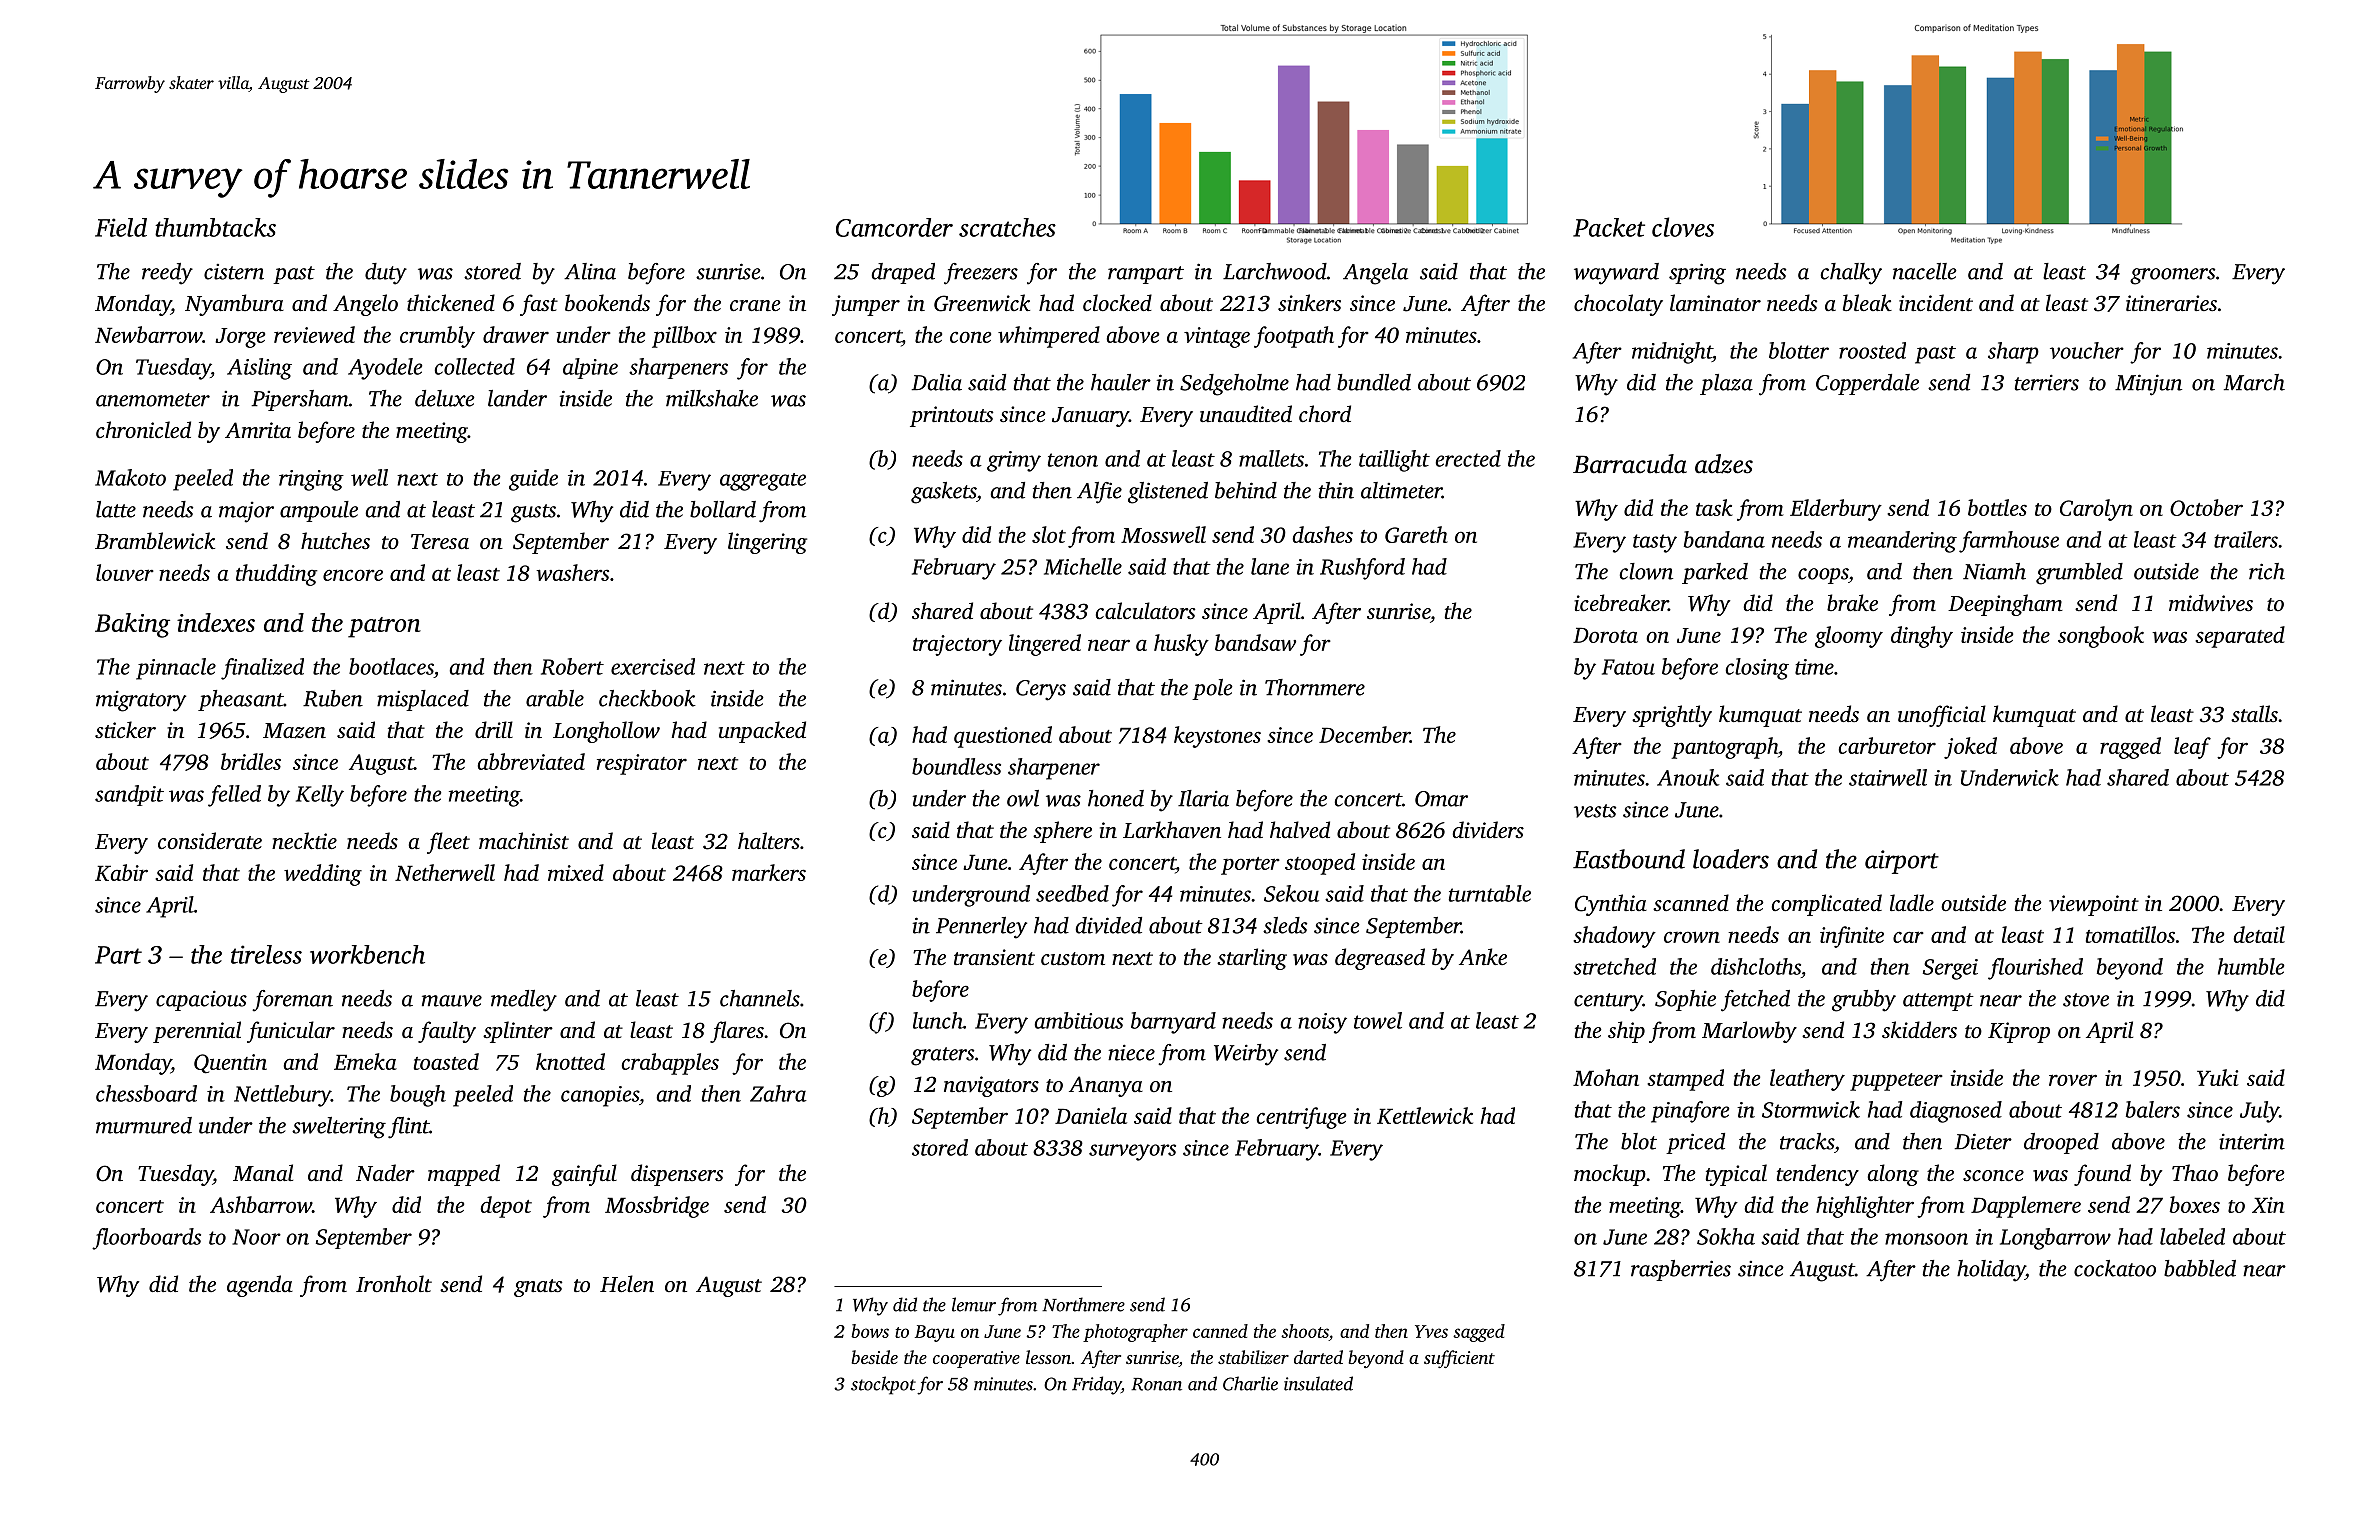 The height and width of the page is (1540, 2380). I want to click on roosted, so click(1872, 350).
